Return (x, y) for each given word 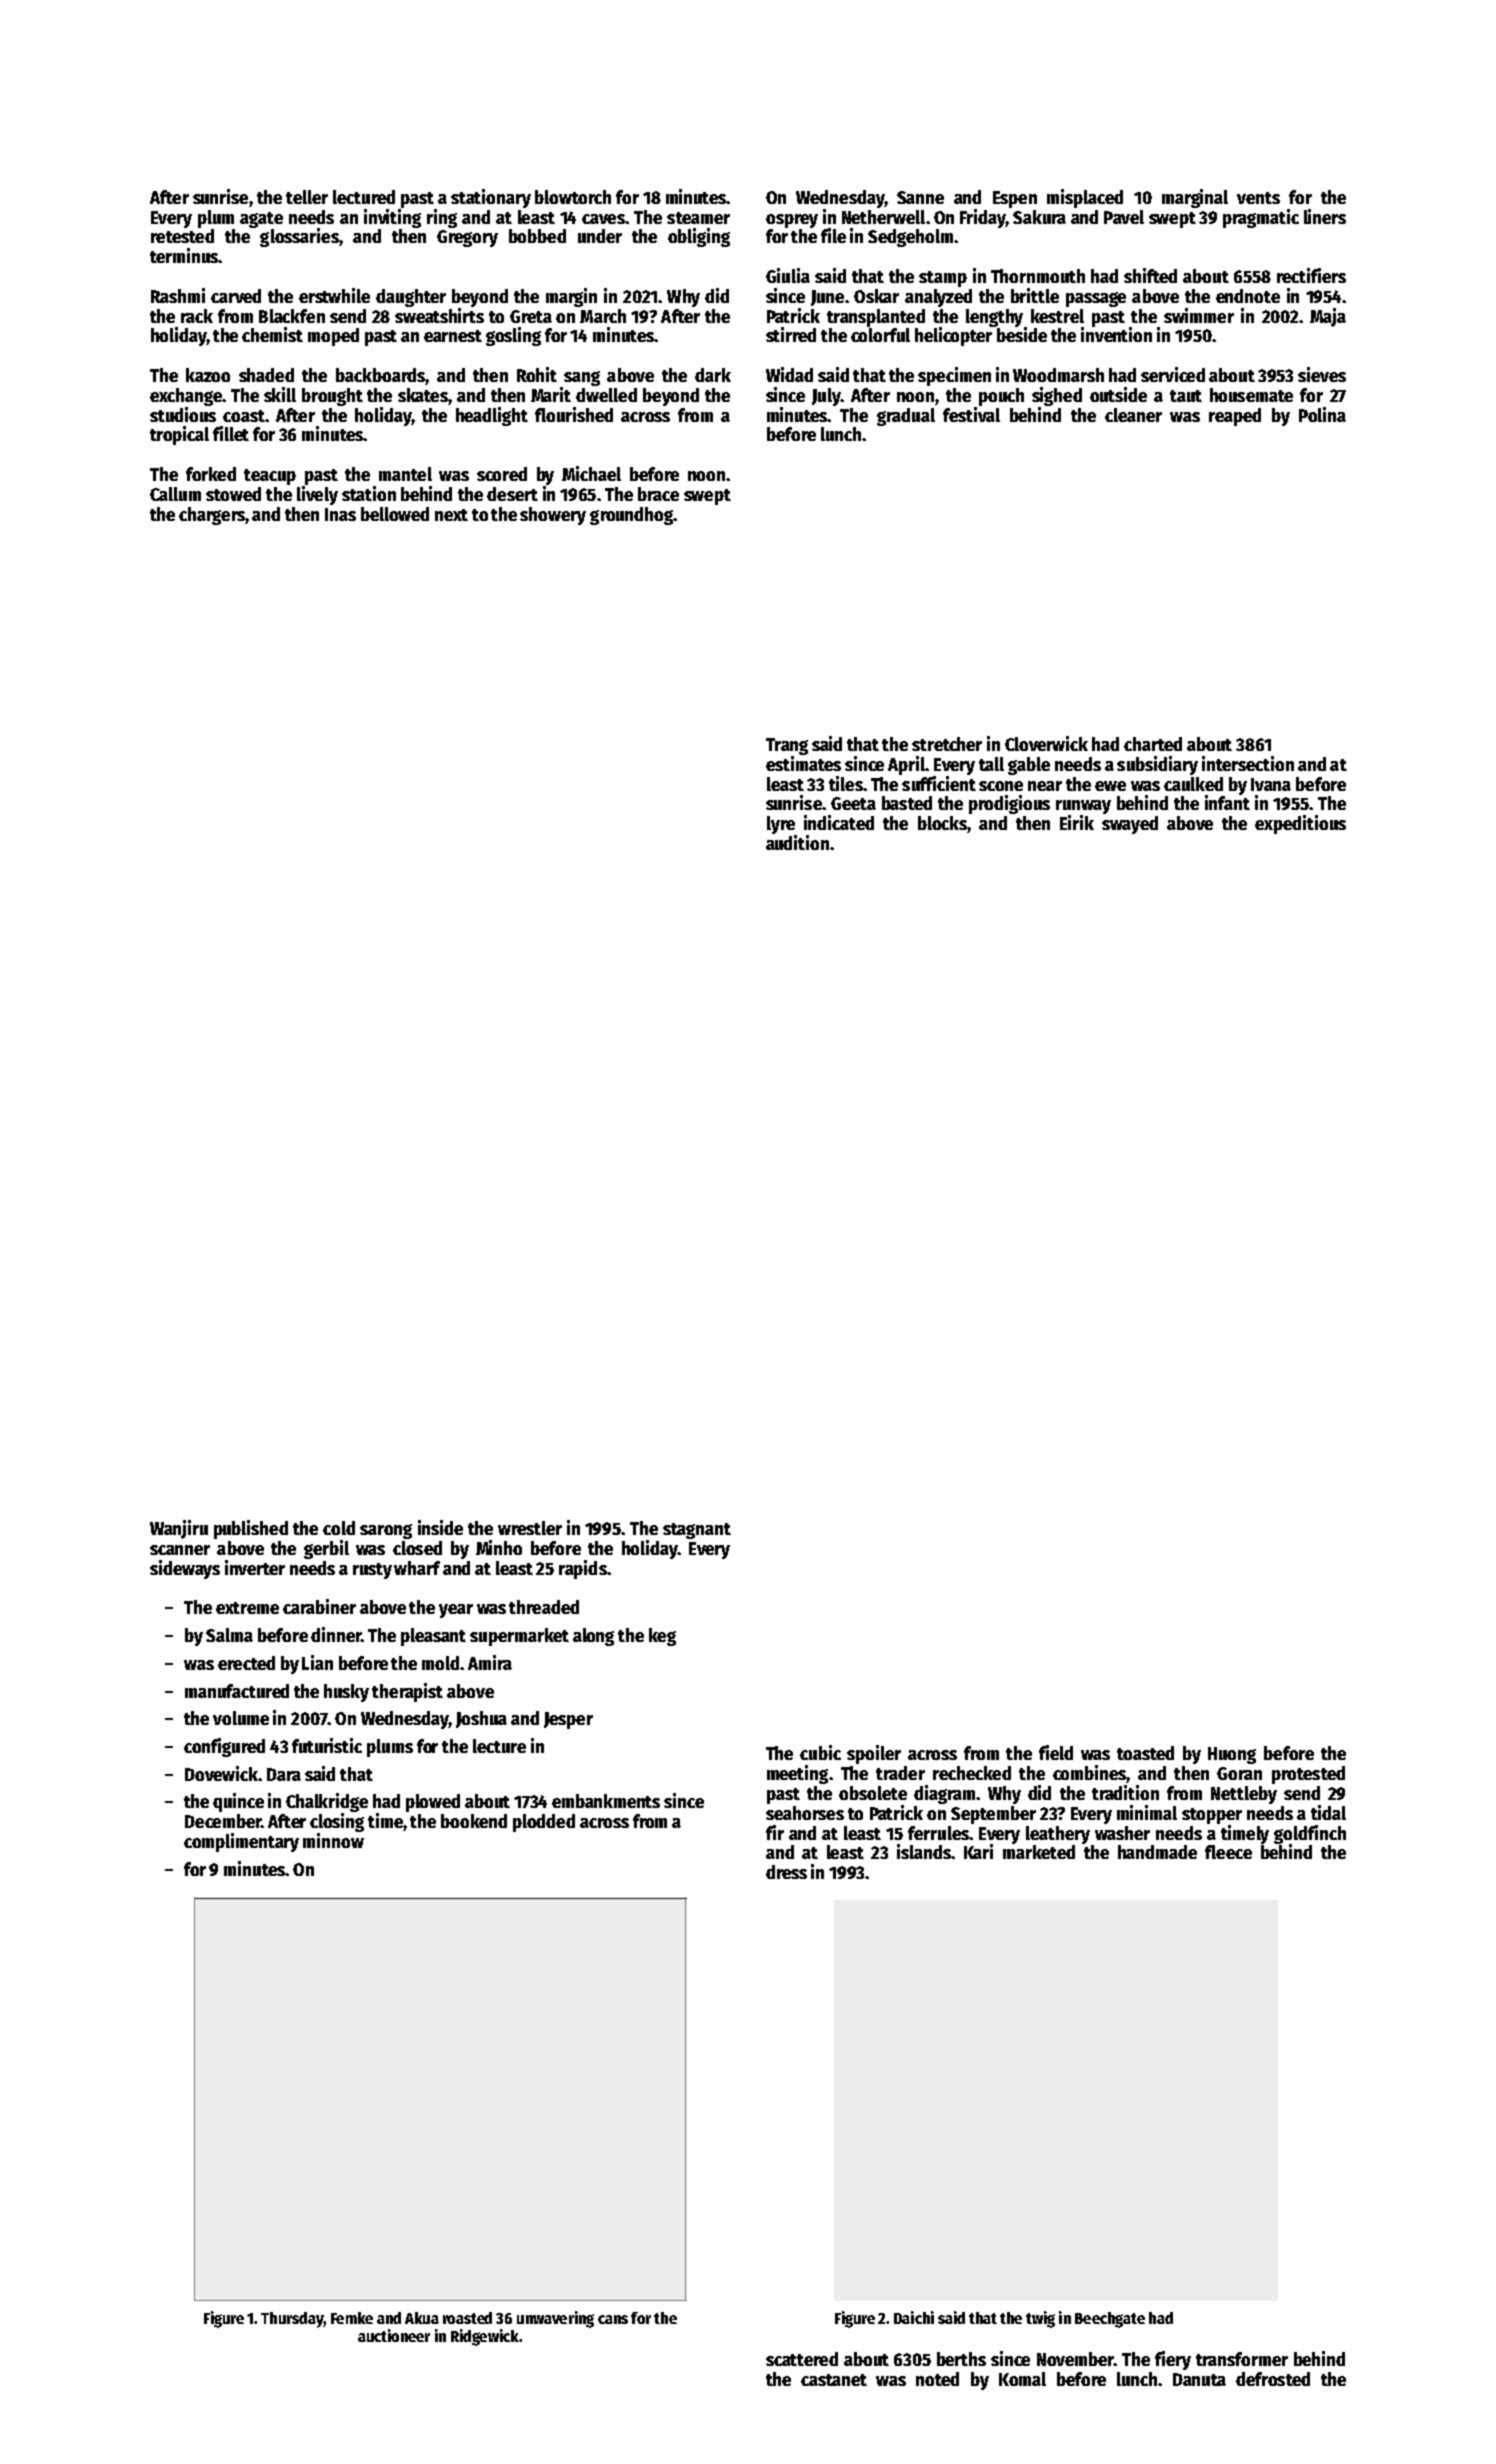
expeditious (1300, 824)
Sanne (920, 197)
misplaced (1085, 198)
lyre (781, 825)
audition (797, 842)
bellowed (395, 514)
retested (182, 236)
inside (440, 1527)
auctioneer (394, 2335)
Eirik (1077, 822)
